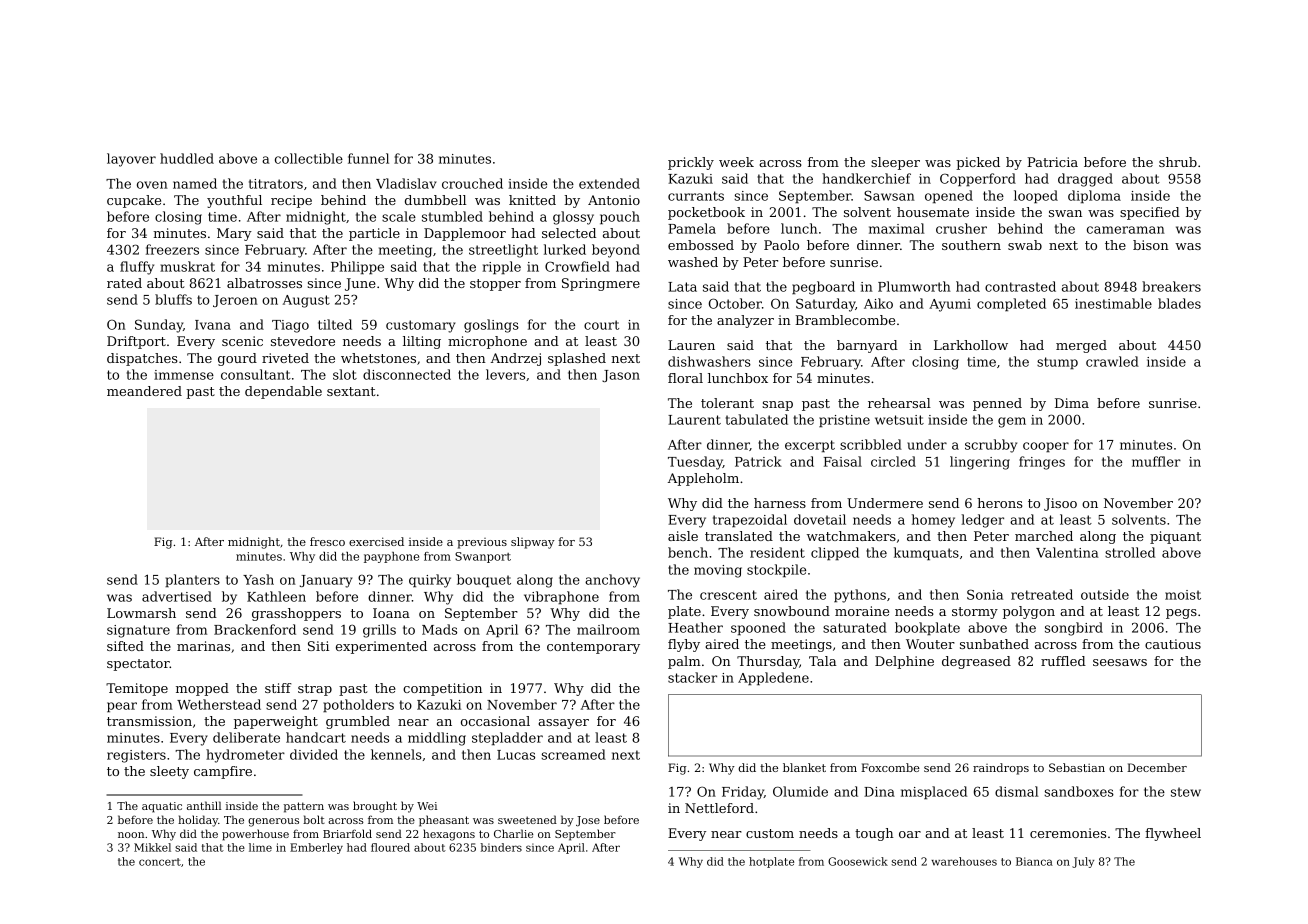  I want to click on concert, so click(160, 862).
